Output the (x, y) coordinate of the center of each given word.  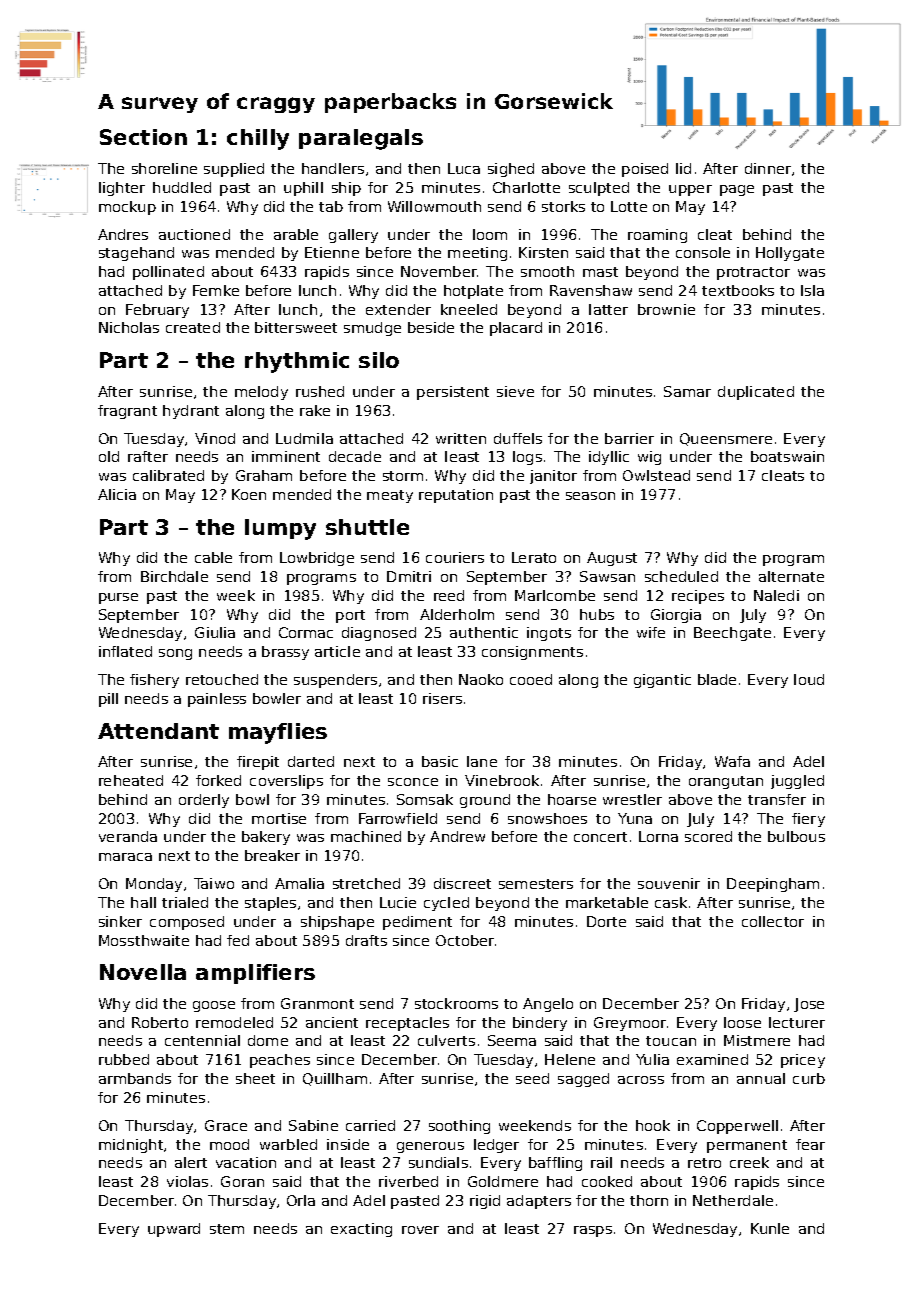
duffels (518, 438)
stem (227, 1229)
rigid (485, 1202)
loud (809, 679)
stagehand (136, 254)
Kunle (770, 1228)
